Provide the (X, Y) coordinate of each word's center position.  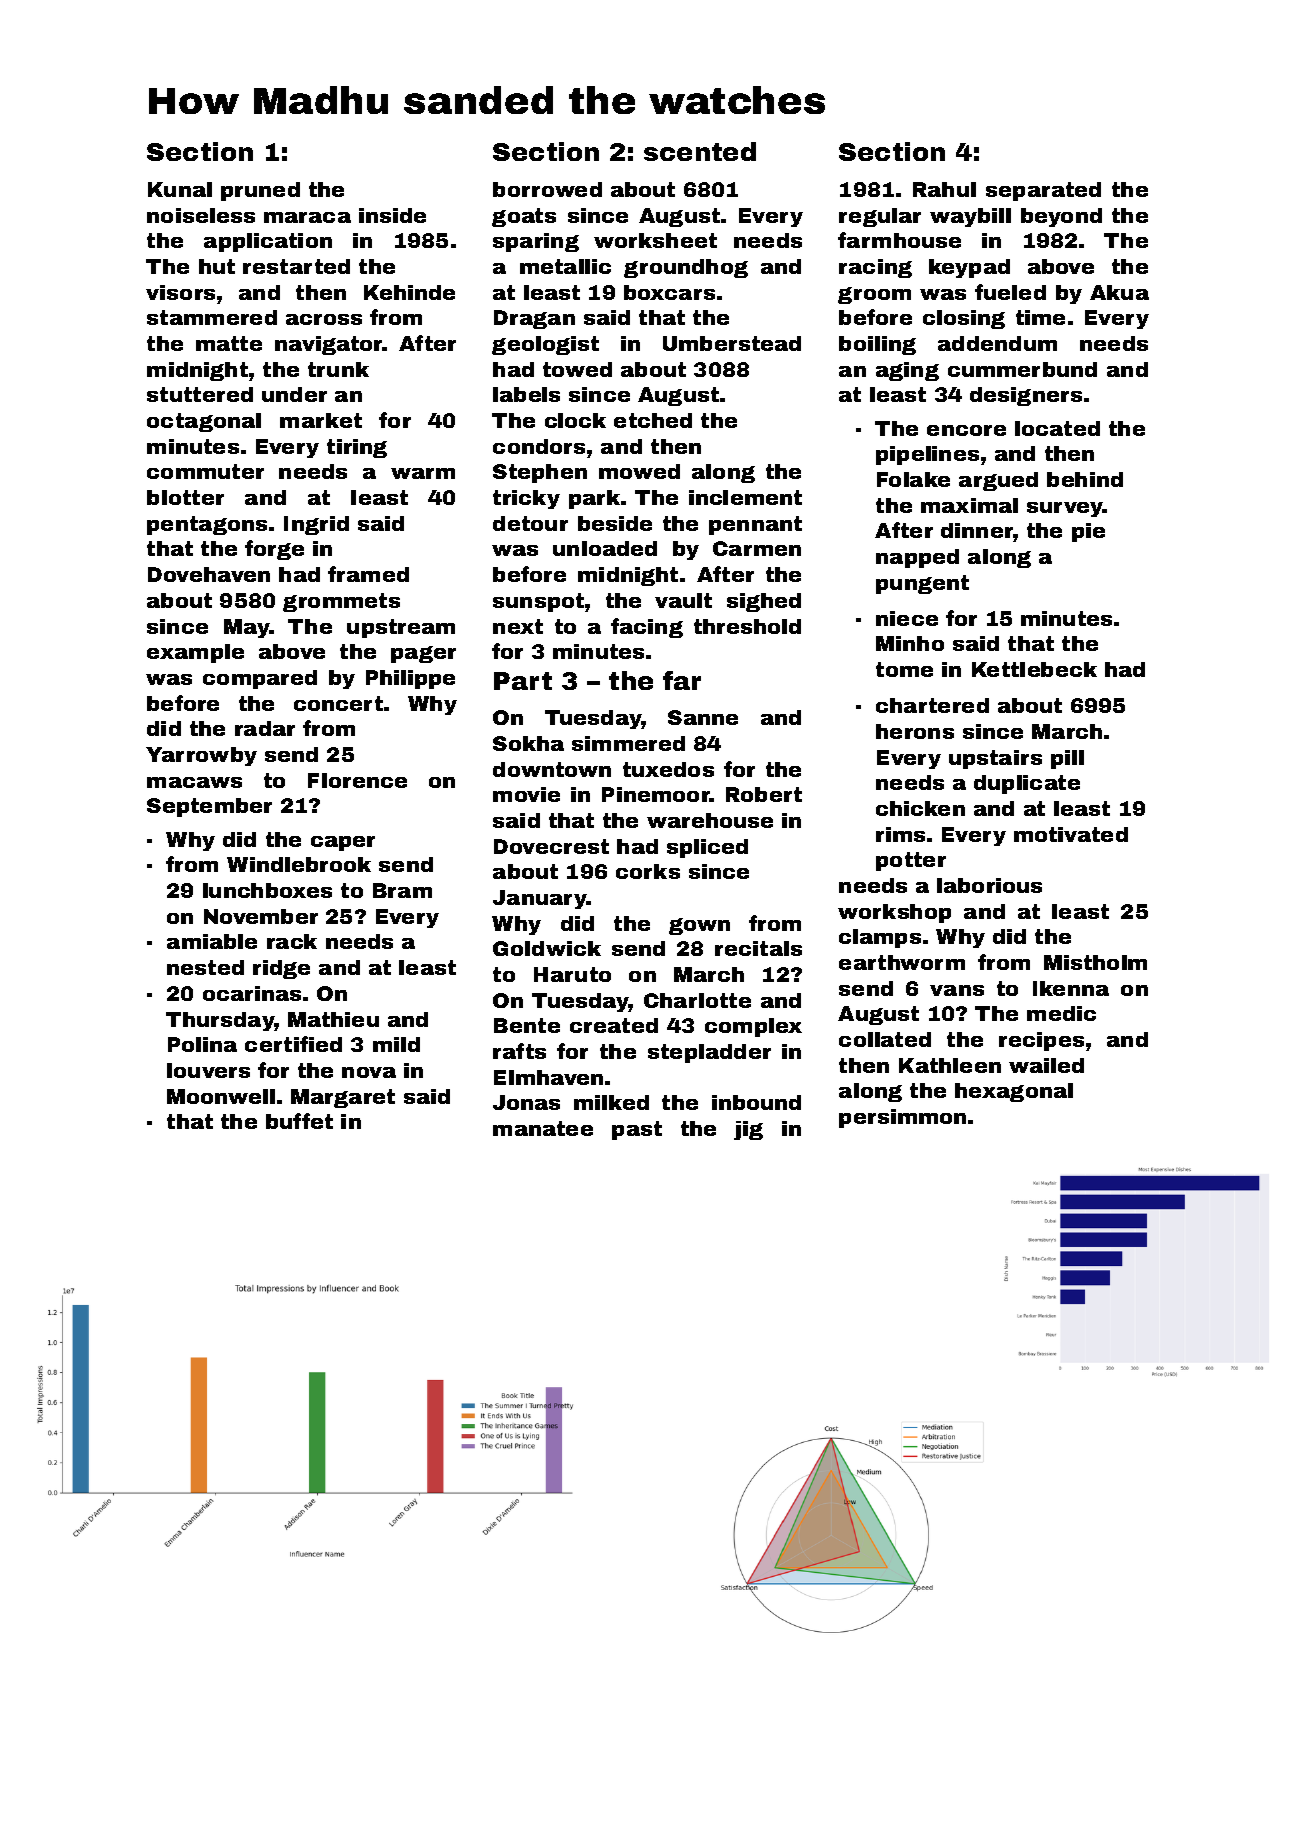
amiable (212, 941)
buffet (299, 1121)
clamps (880, 938)
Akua (1119, 292)
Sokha (528, 743)
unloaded (605, 548)
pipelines (927, 455)
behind (1085, 479)
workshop (894, 913)
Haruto (572, 974)
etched (653, 420)
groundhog (686, 268)
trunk (338, 369)
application (268, 242)
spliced (707, 848)
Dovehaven (209, 574)
